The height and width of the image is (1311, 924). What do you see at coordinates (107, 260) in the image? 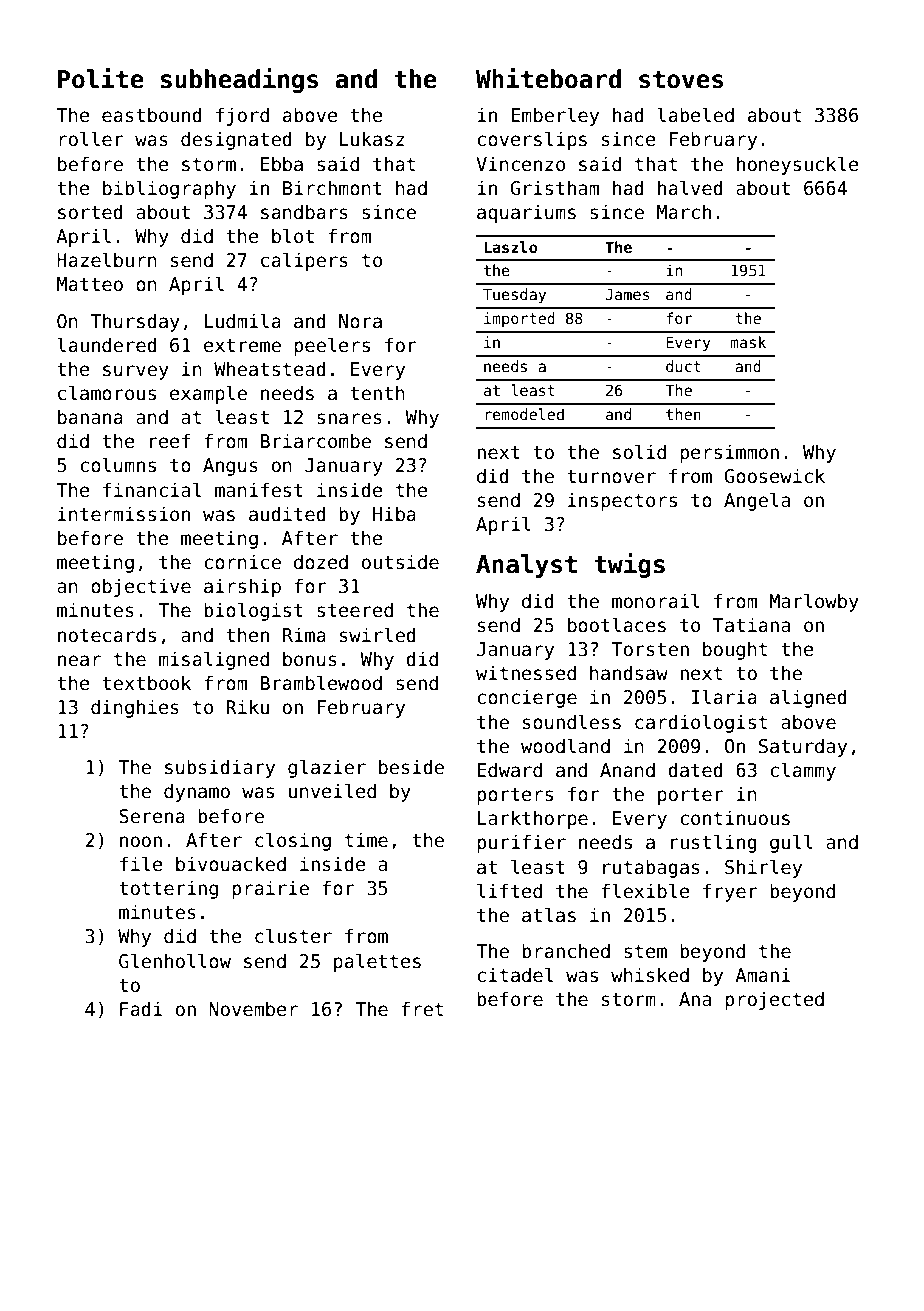
I see `Hazelburn` at bounding box center [107, 260].
